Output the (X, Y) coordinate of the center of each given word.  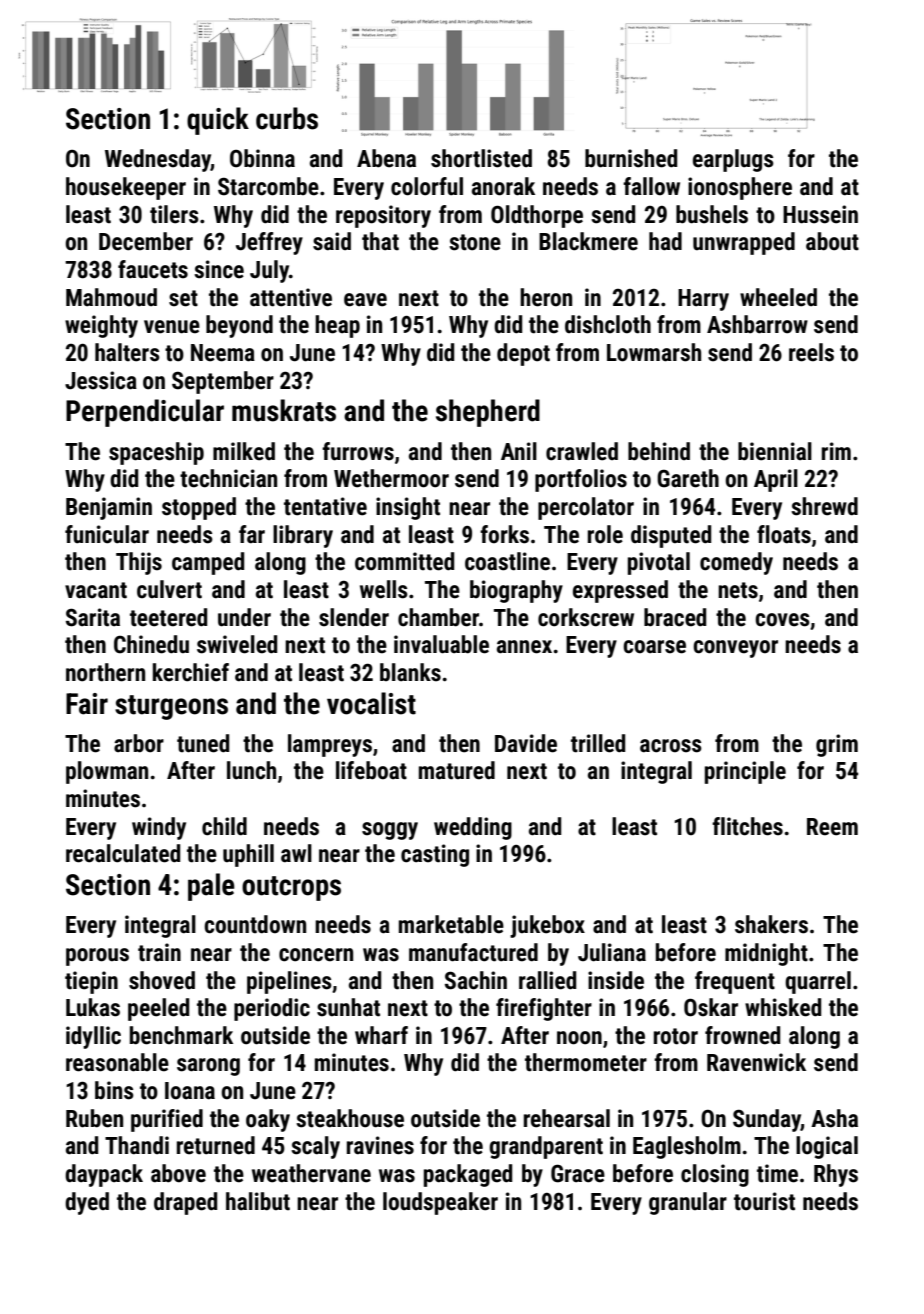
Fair (87, 704)
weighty (101, 326)
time (777, 1173)
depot (523, 354)
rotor (676, 1036)
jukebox (547, 926)
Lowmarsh (654, 352)
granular (688, 1203)
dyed (87, 1203)
